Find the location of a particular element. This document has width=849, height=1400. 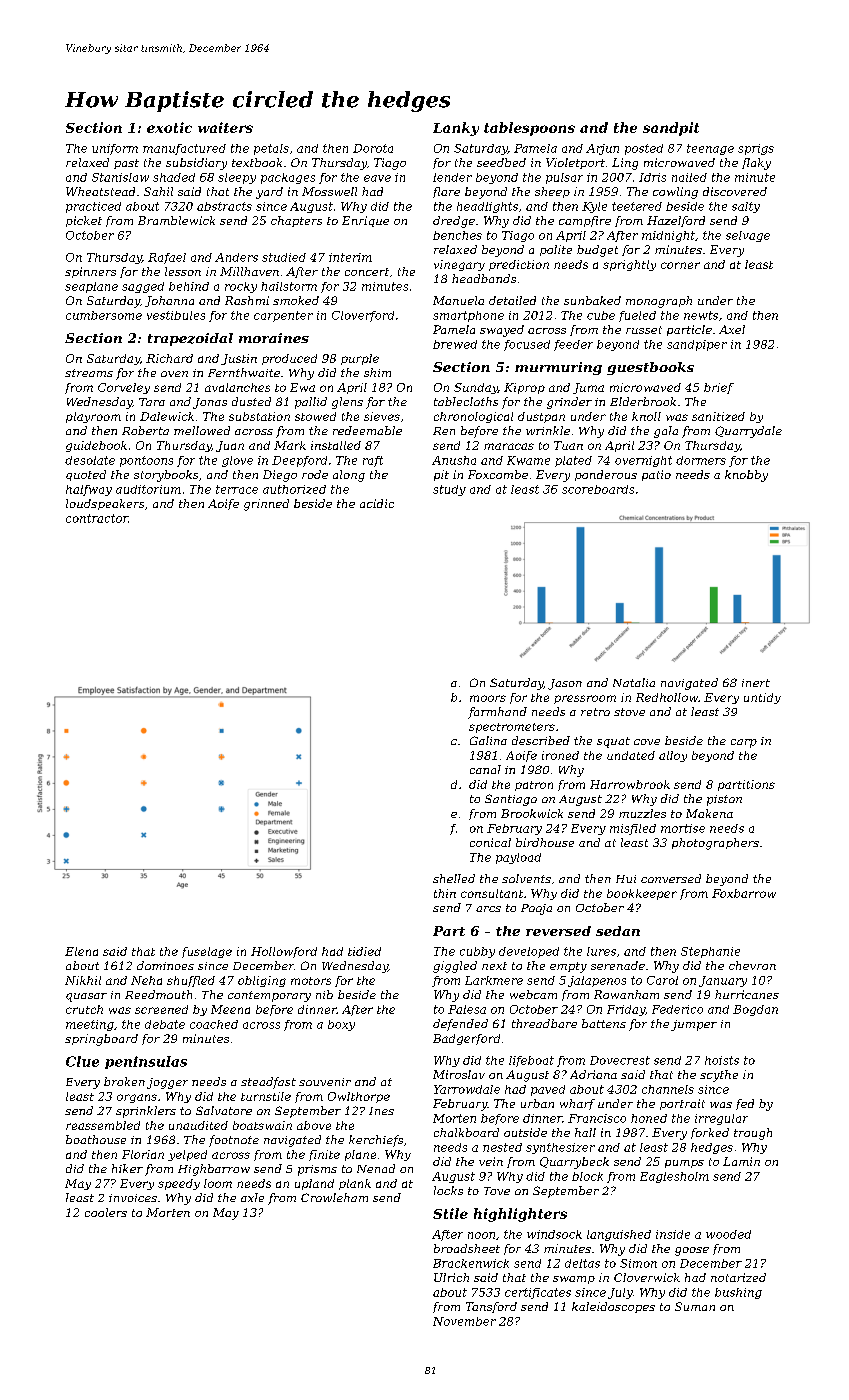

study is located at coordinates (449, 490).
